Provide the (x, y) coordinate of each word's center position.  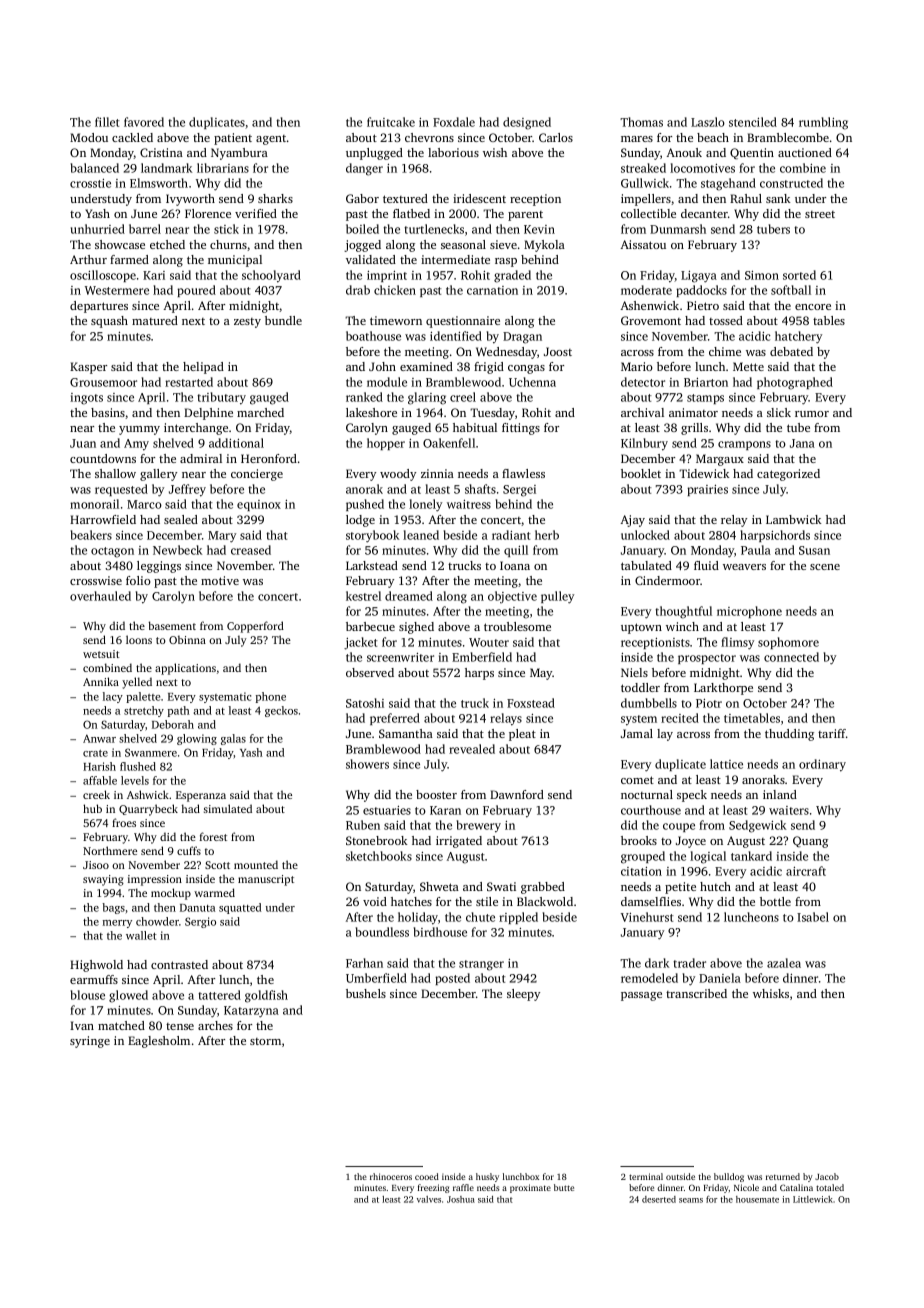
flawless (523, 473)
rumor (812, 414)
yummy (139, 430)
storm (265, 1041)
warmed (214, 892)
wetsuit (101, 654)
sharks (275, 198)
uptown (641, 628)
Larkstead (372, 565)
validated (371, 259)
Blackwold (545, 901)
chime (725, 351)
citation (641, 871)
